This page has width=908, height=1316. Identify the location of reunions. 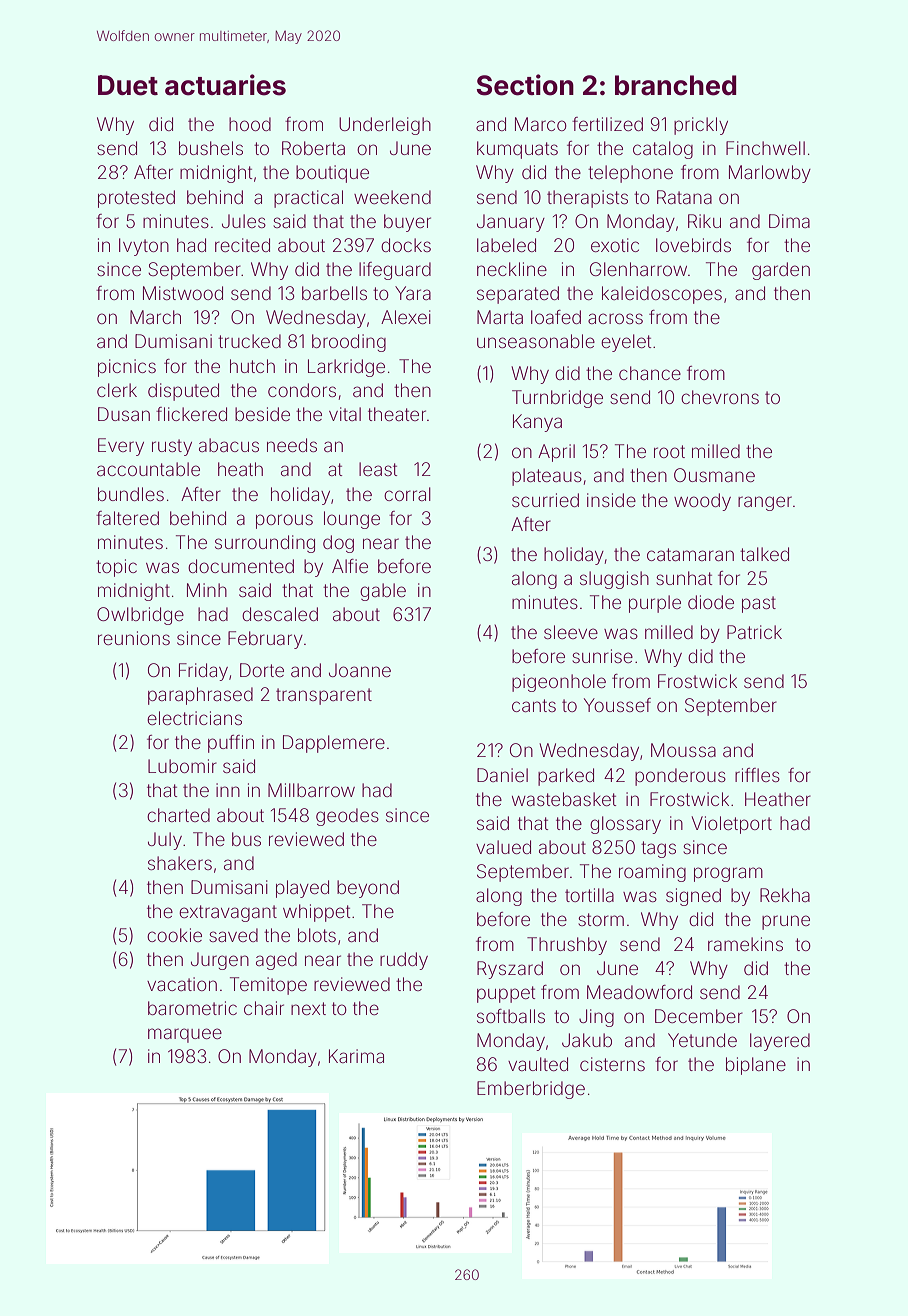
(134, 638).
